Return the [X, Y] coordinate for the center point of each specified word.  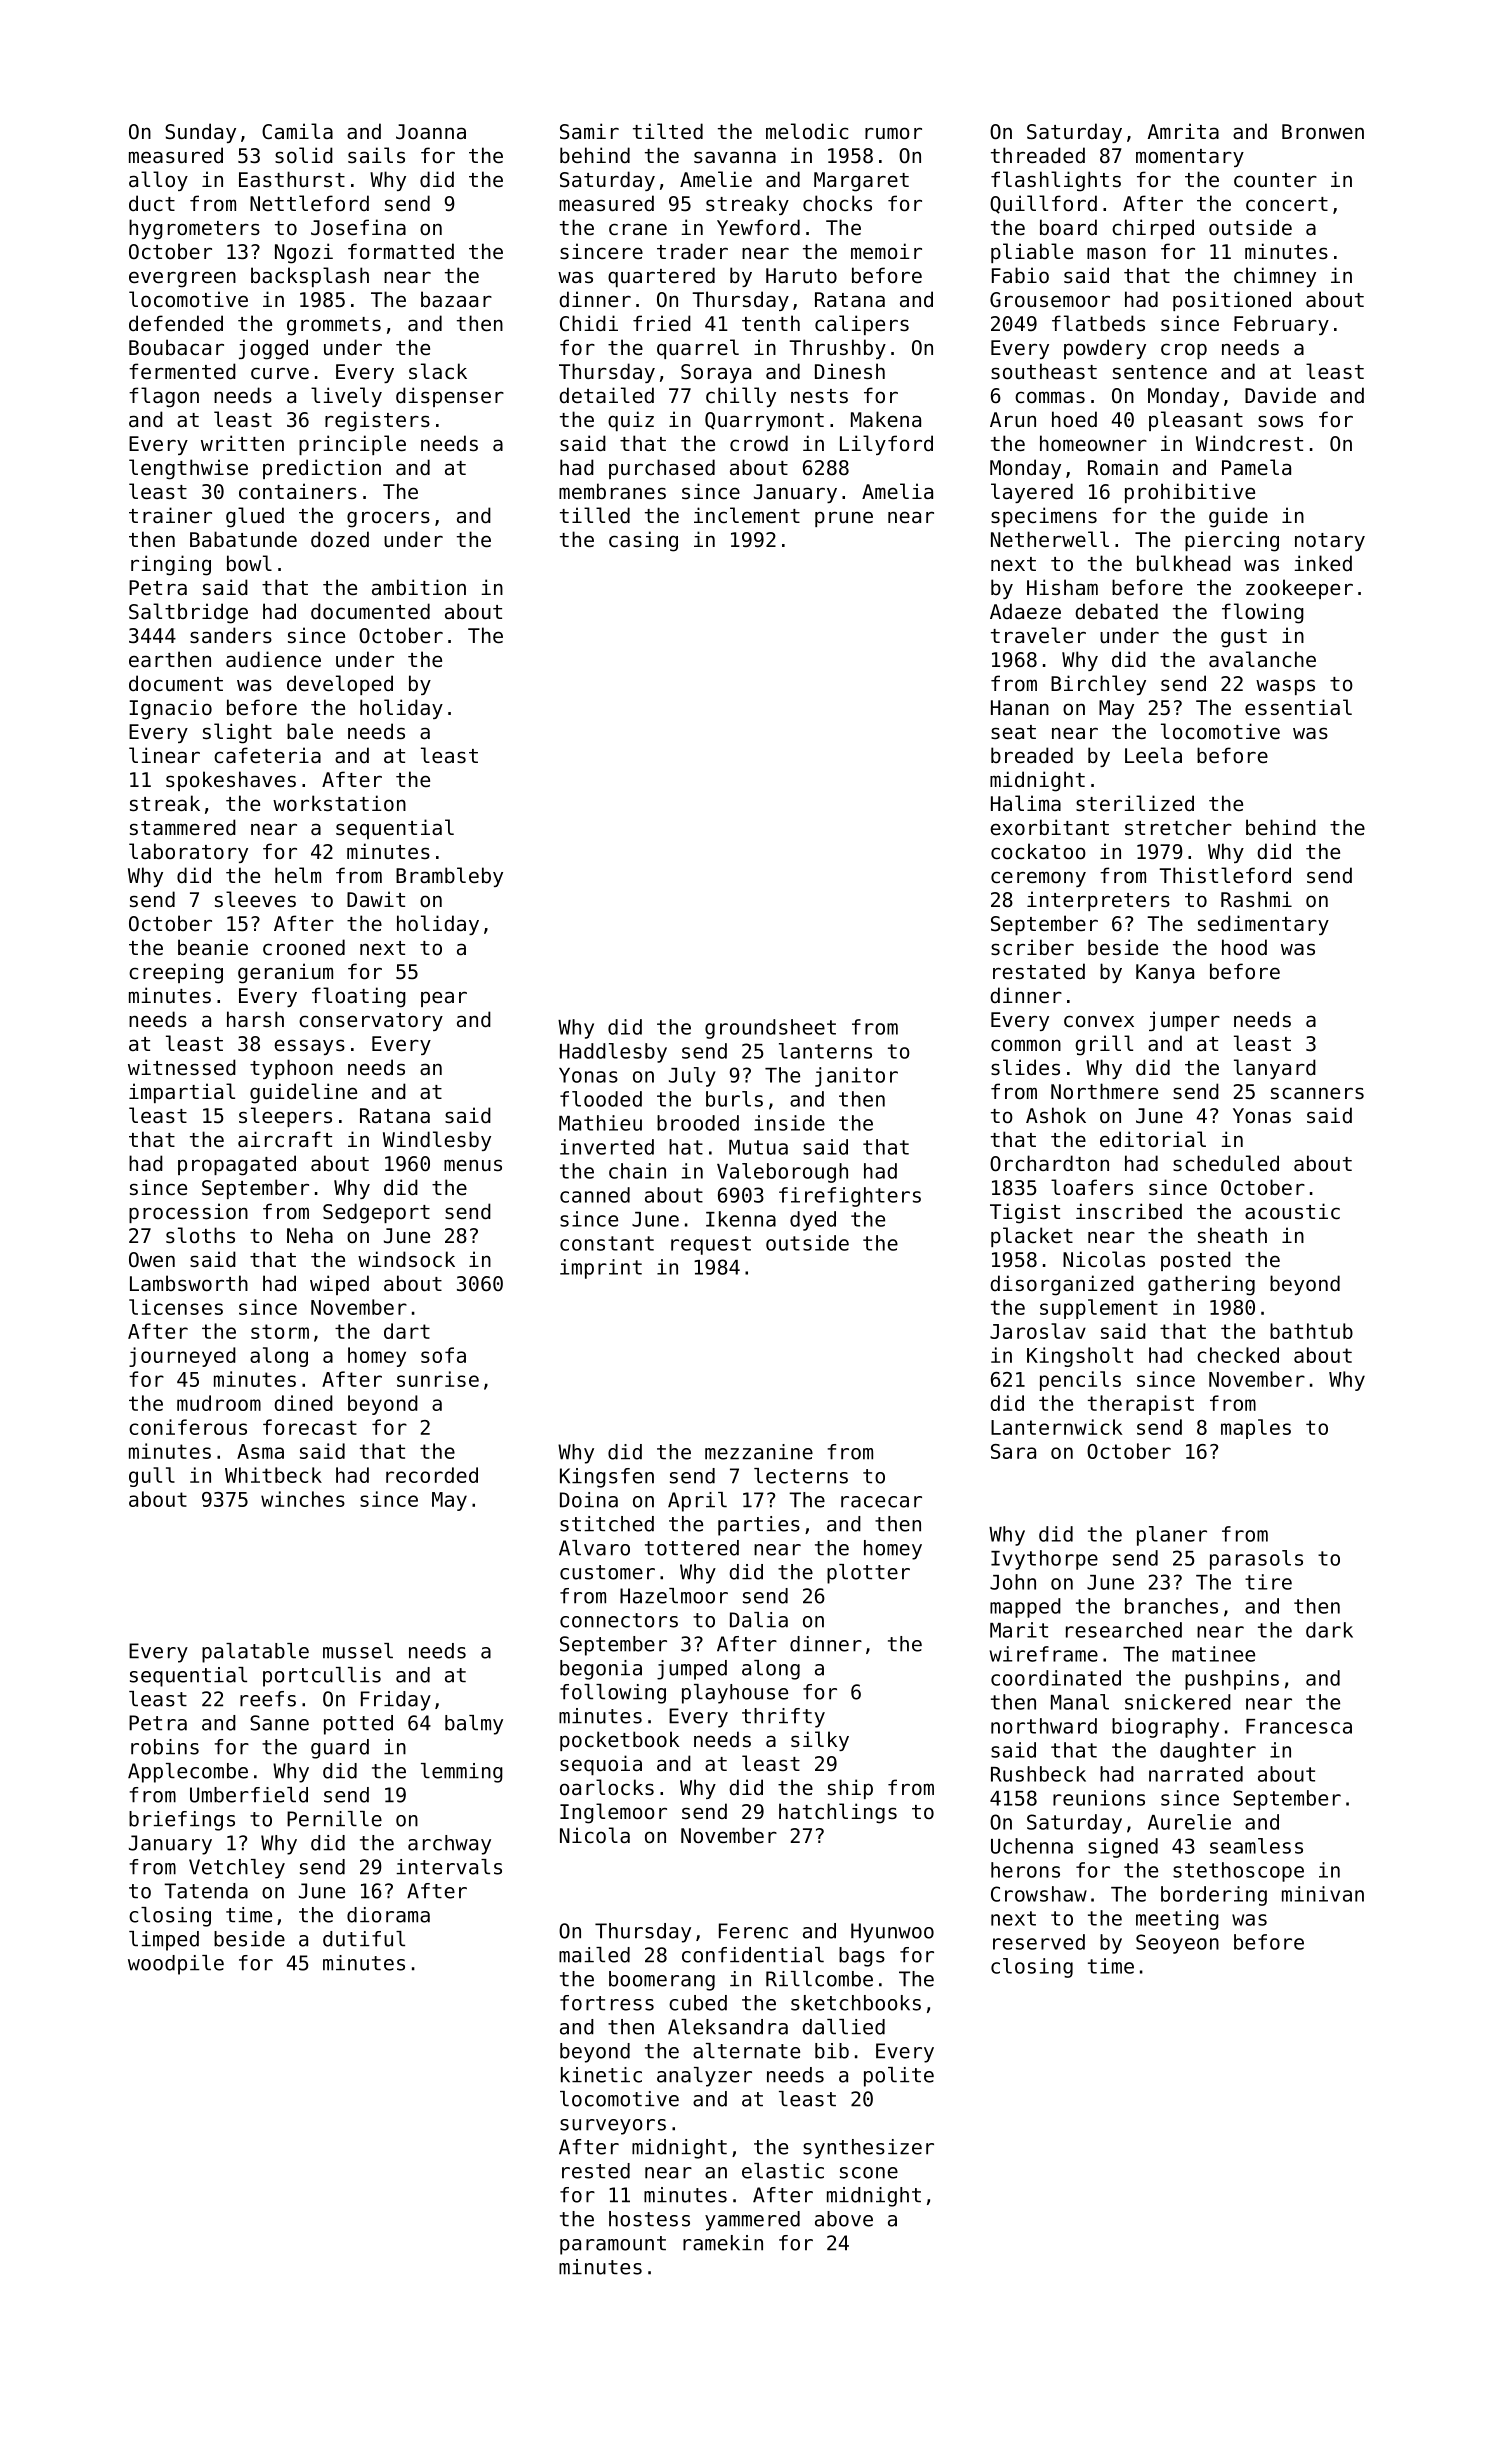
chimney [1275, 277]
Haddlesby [613, 1053]
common [1026, 1045]
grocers [388, 519]
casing [643, 541]
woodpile [176, 1965]
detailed [606, 395]
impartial [182, 1093]
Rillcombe [819, 1979]
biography [1165, 1728]
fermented [182, 371]
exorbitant [1049, 827]
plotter [868, 1574]
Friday [396, 1701]
